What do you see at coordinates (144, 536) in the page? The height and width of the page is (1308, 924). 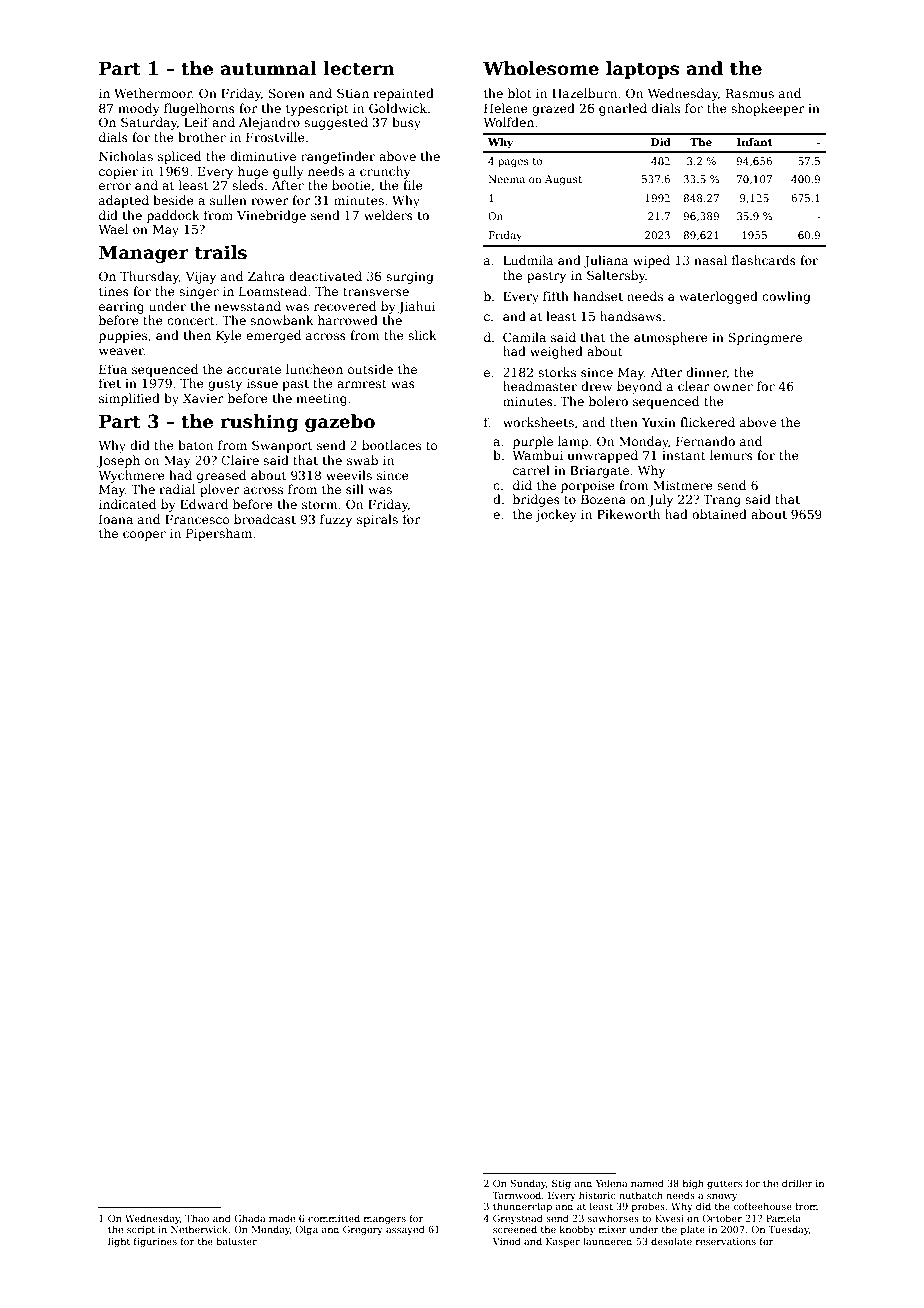 I see `cooper` at bounding box center [144, 536].
